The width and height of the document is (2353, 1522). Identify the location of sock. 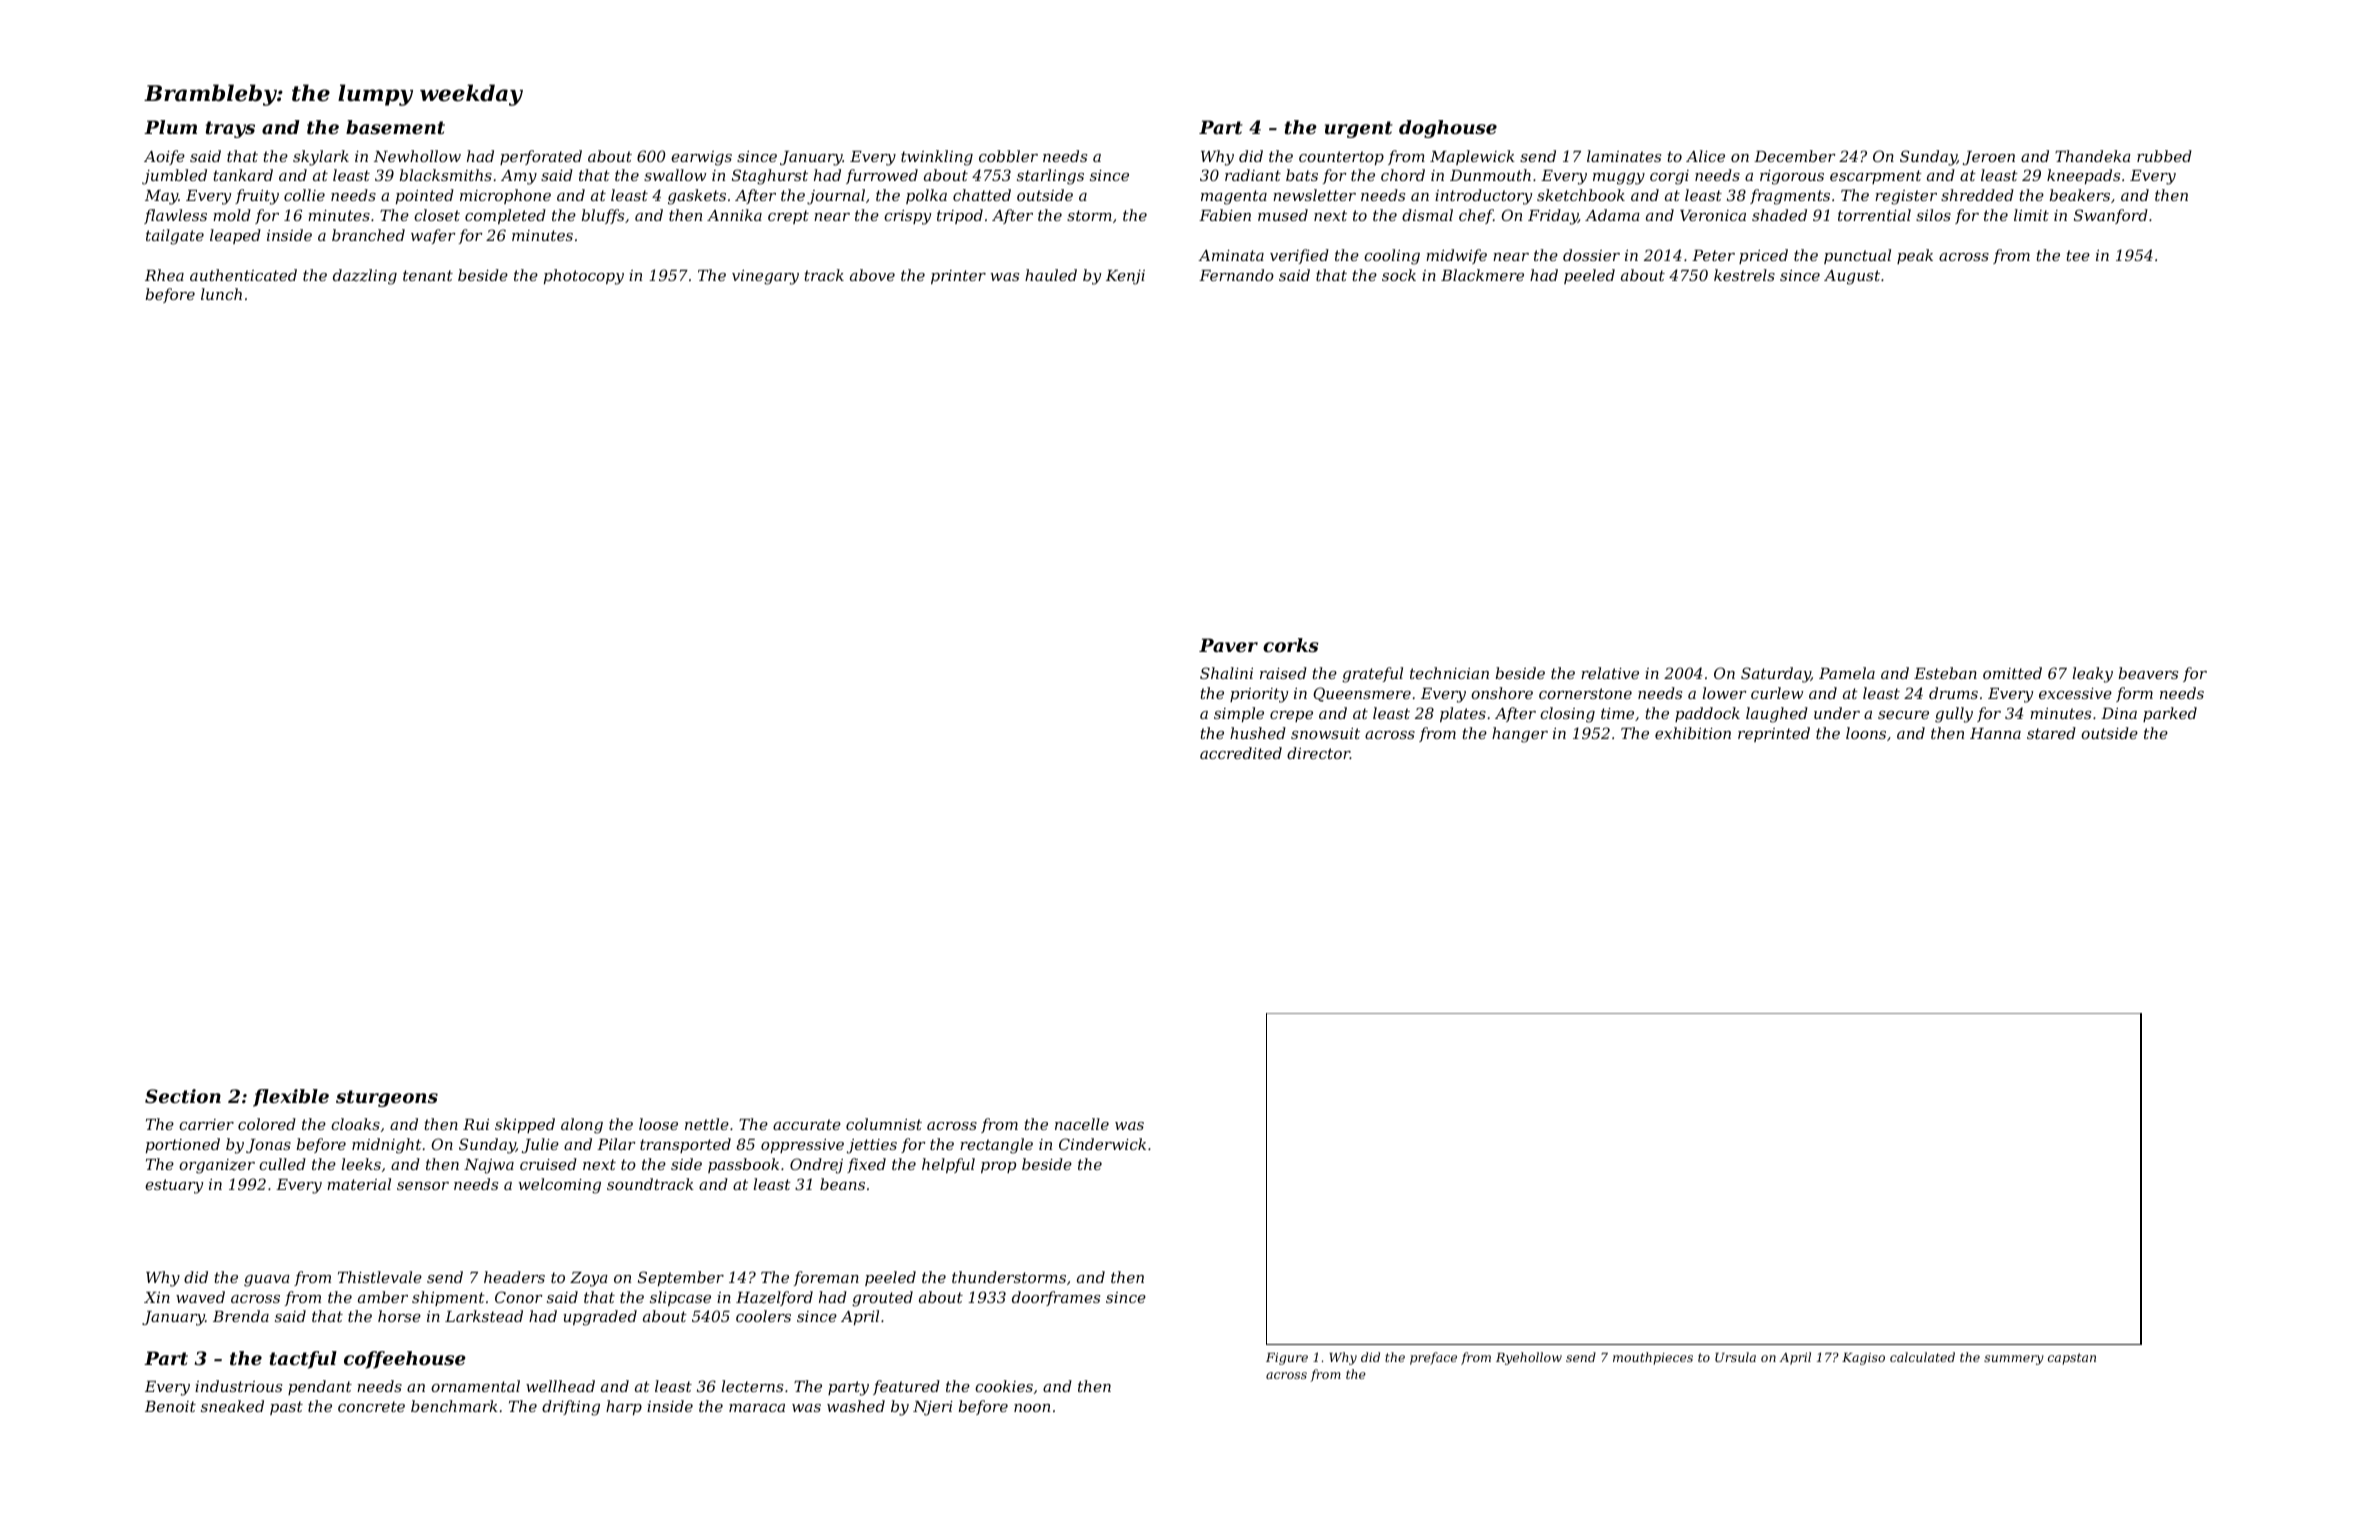
(1399, 275).
